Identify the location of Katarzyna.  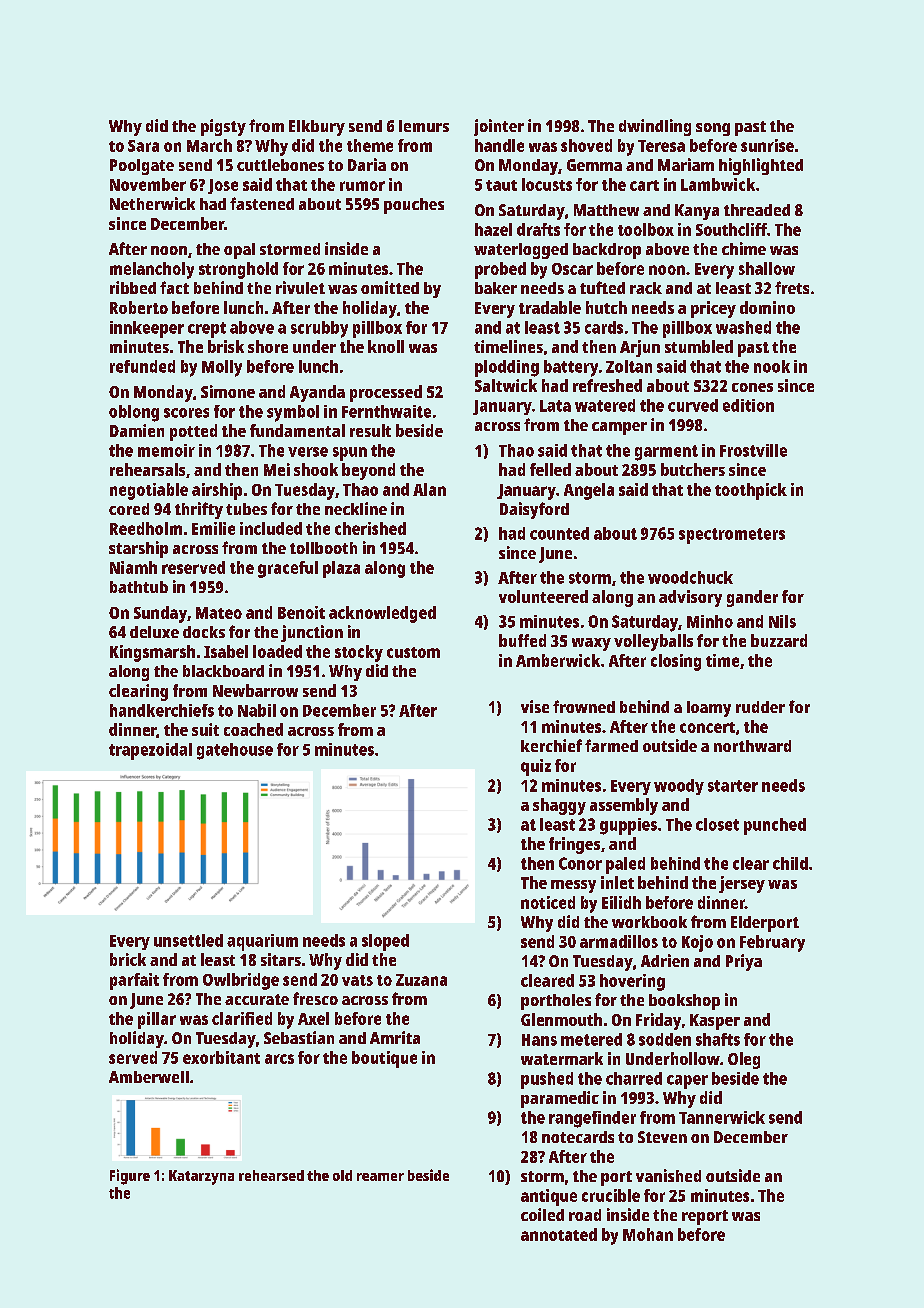
(201, 1177).
